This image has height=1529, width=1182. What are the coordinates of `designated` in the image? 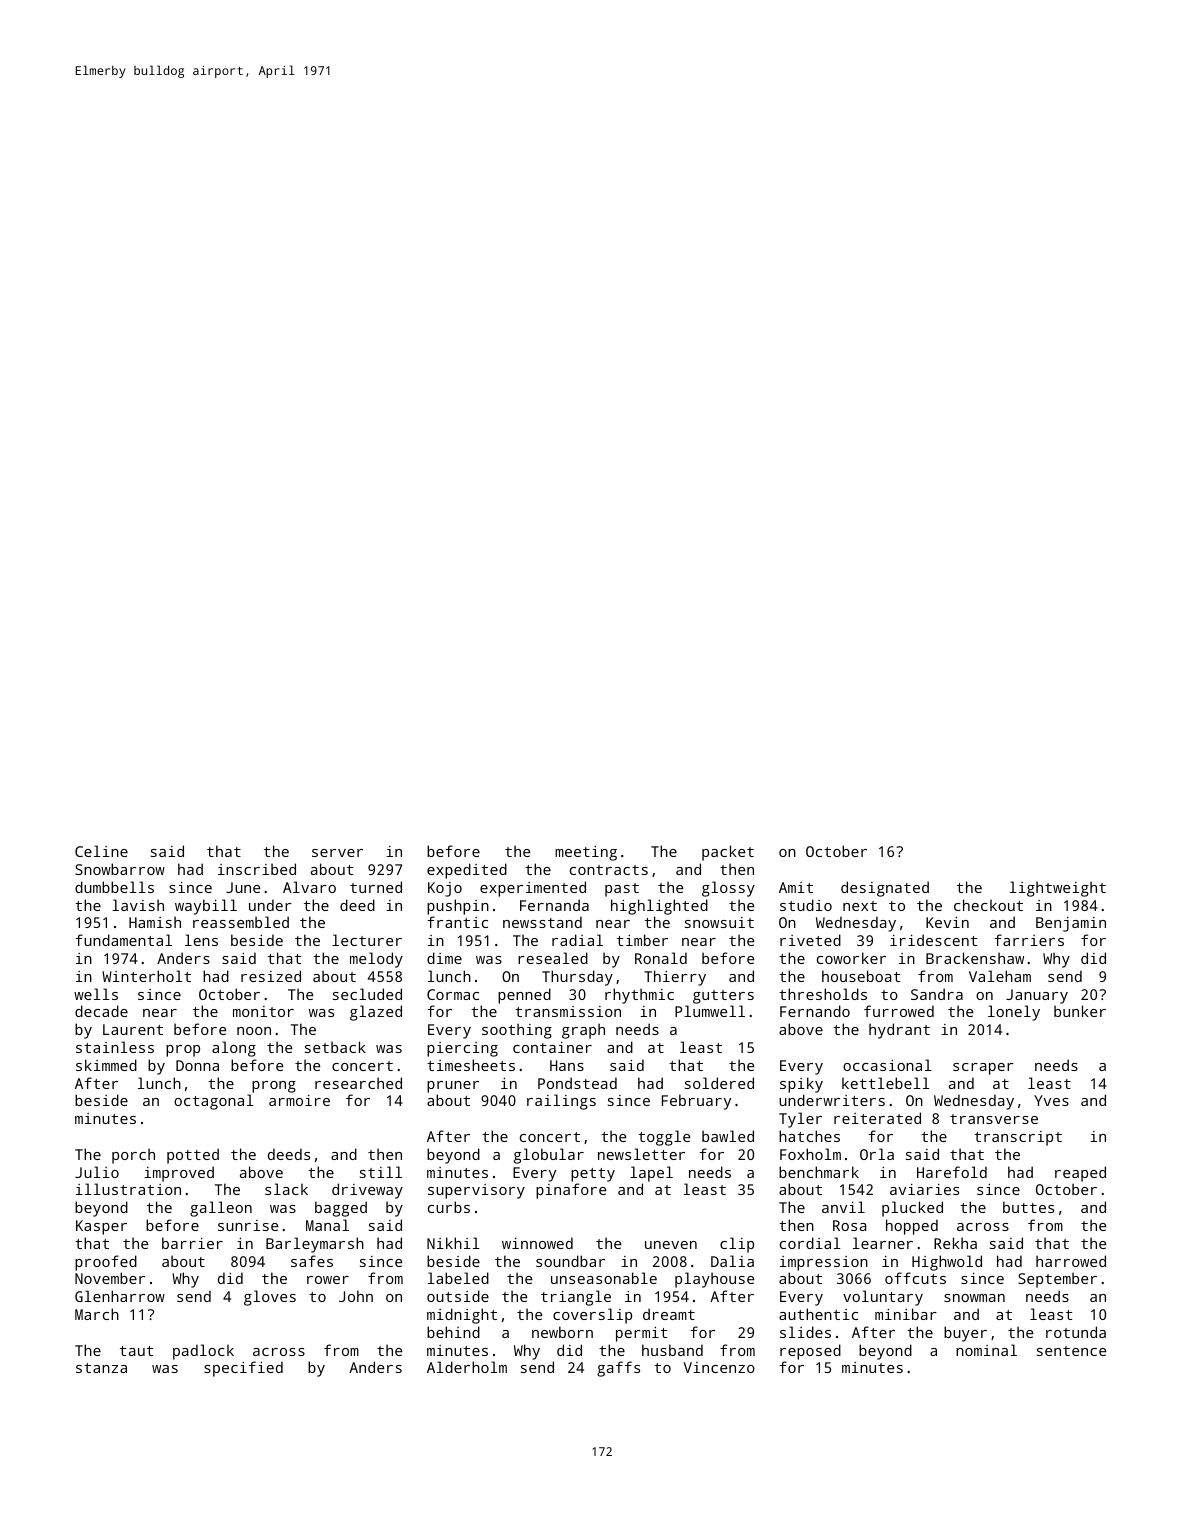 It's located at (885, 889).
